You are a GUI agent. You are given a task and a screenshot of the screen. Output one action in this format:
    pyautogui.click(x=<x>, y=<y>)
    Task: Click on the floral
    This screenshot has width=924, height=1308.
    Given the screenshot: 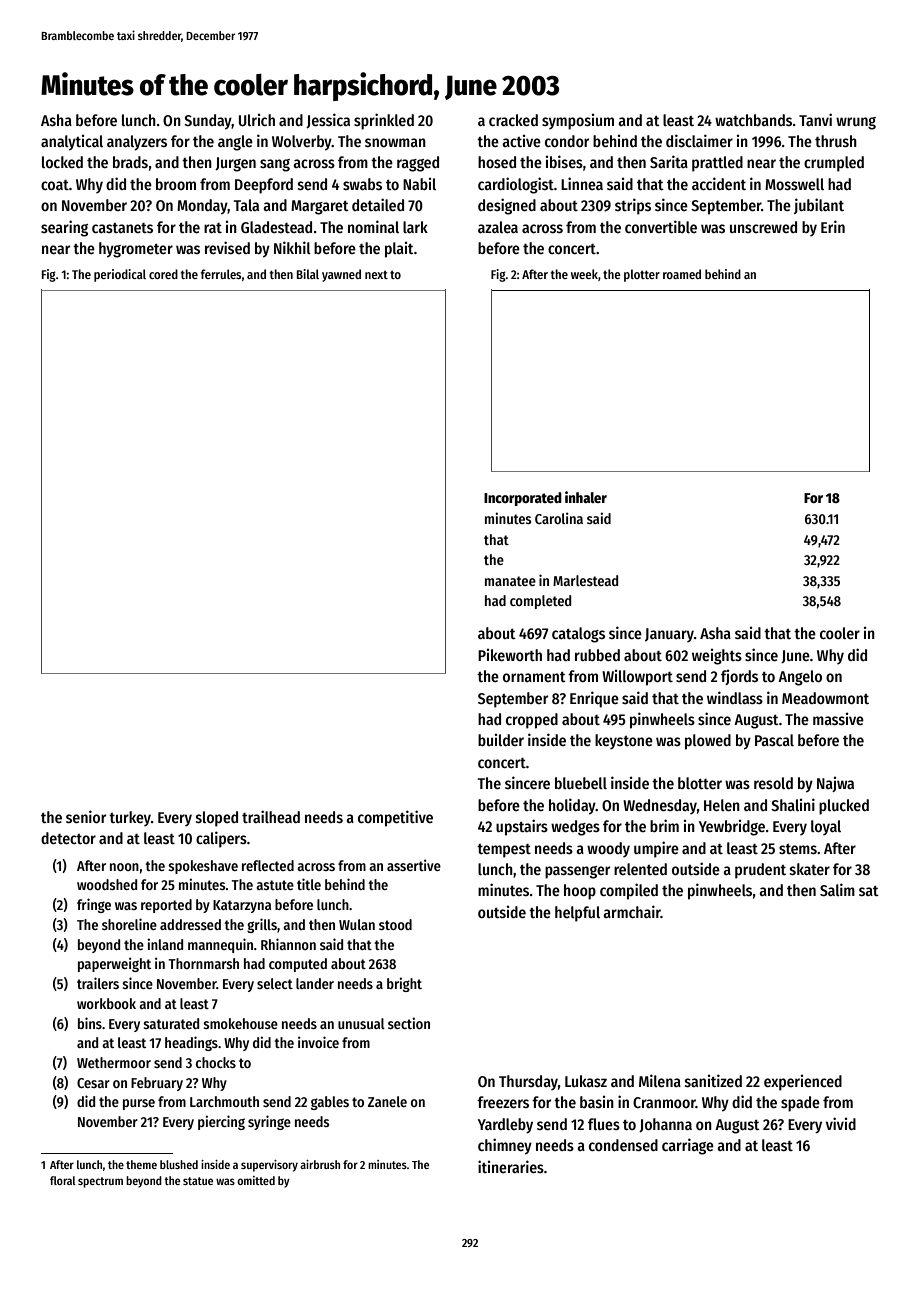 What is the action you would take?
    pyautogui.click(x=63, y=1180)
